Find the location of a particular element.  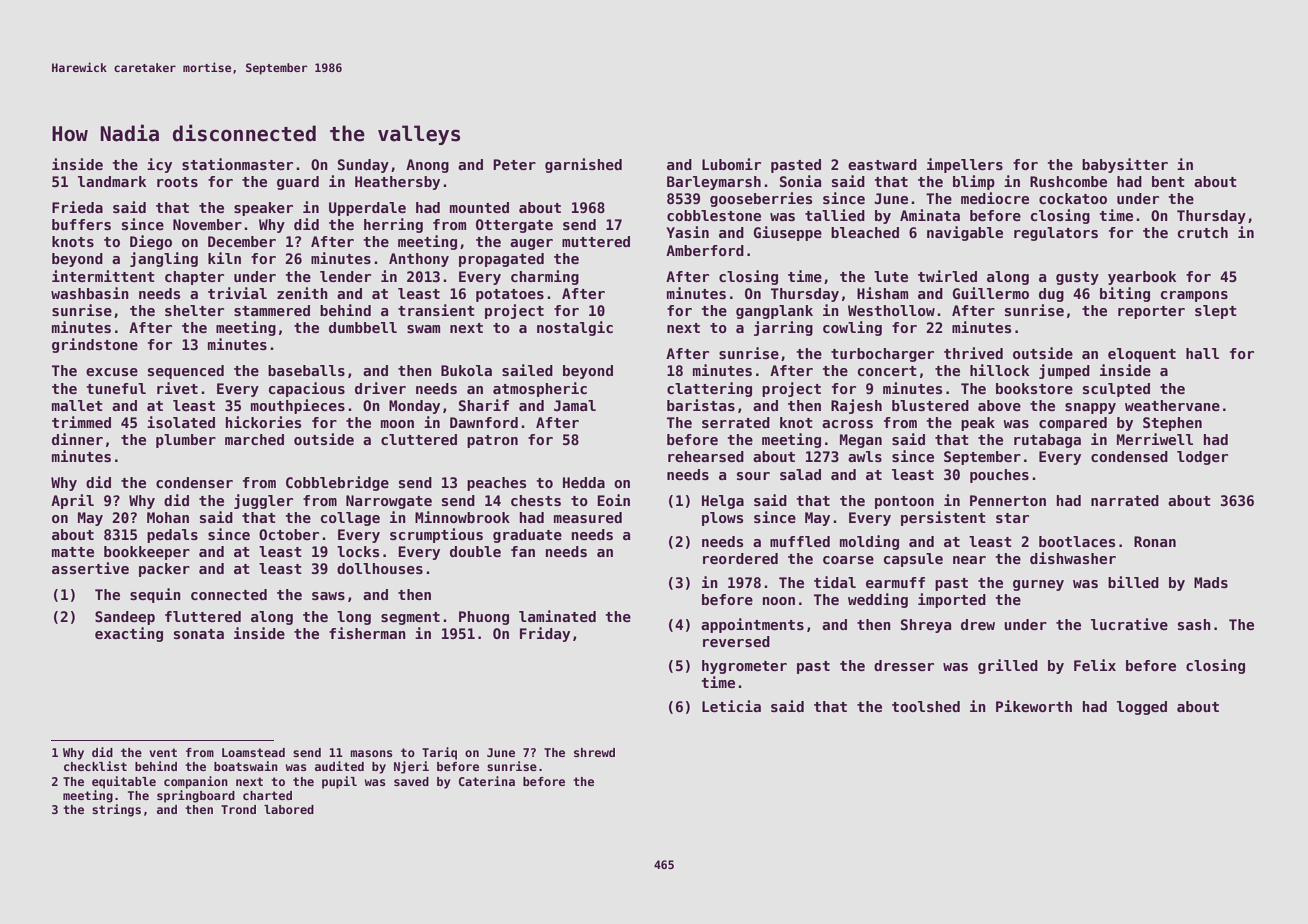

April is located at coordinates (72, 501).
